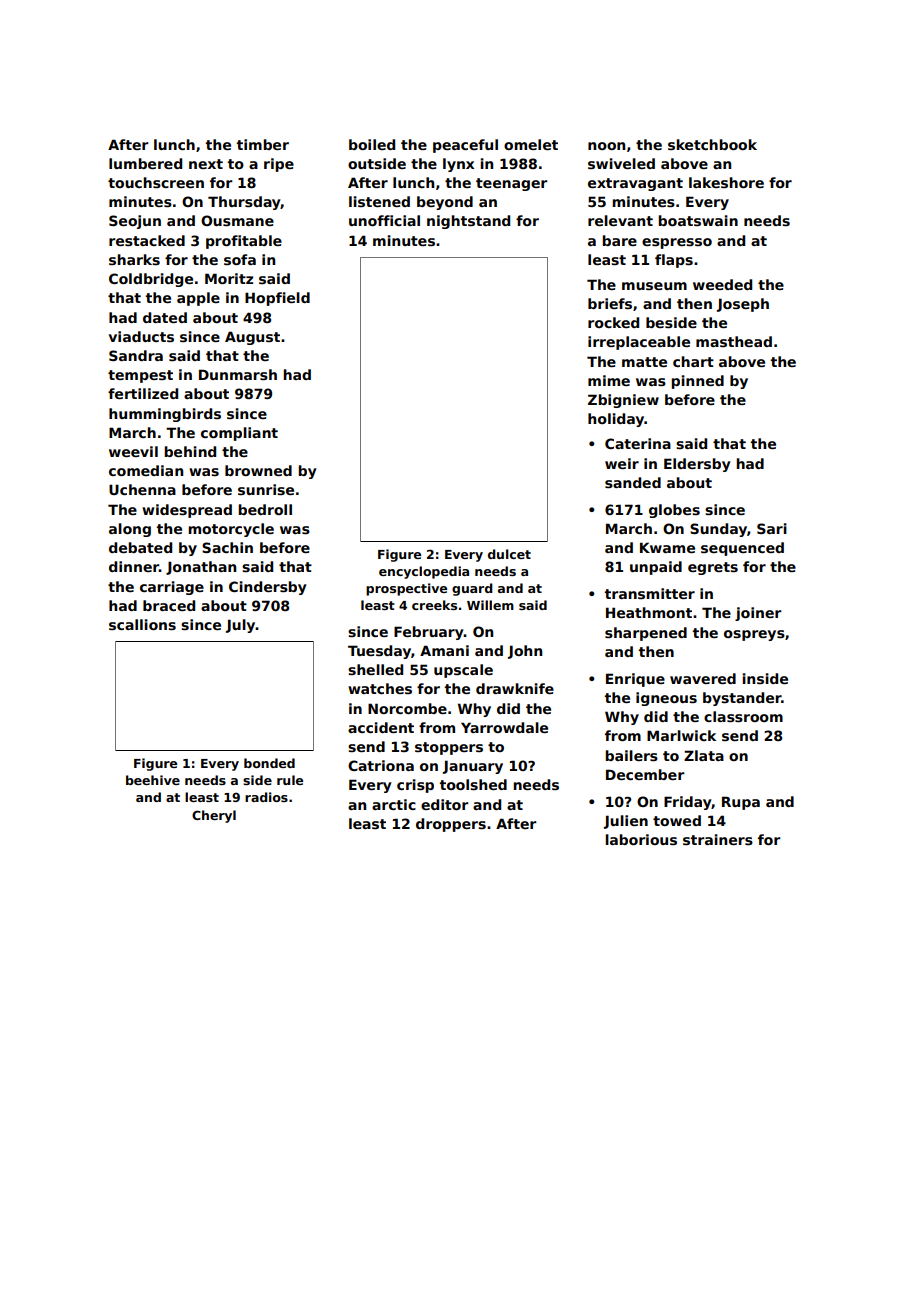 The width and height of the screenshot is (908, 1316). Describe the element at coordinates (156, 182) in the screenshot. I see `touchscreen` at that location.
